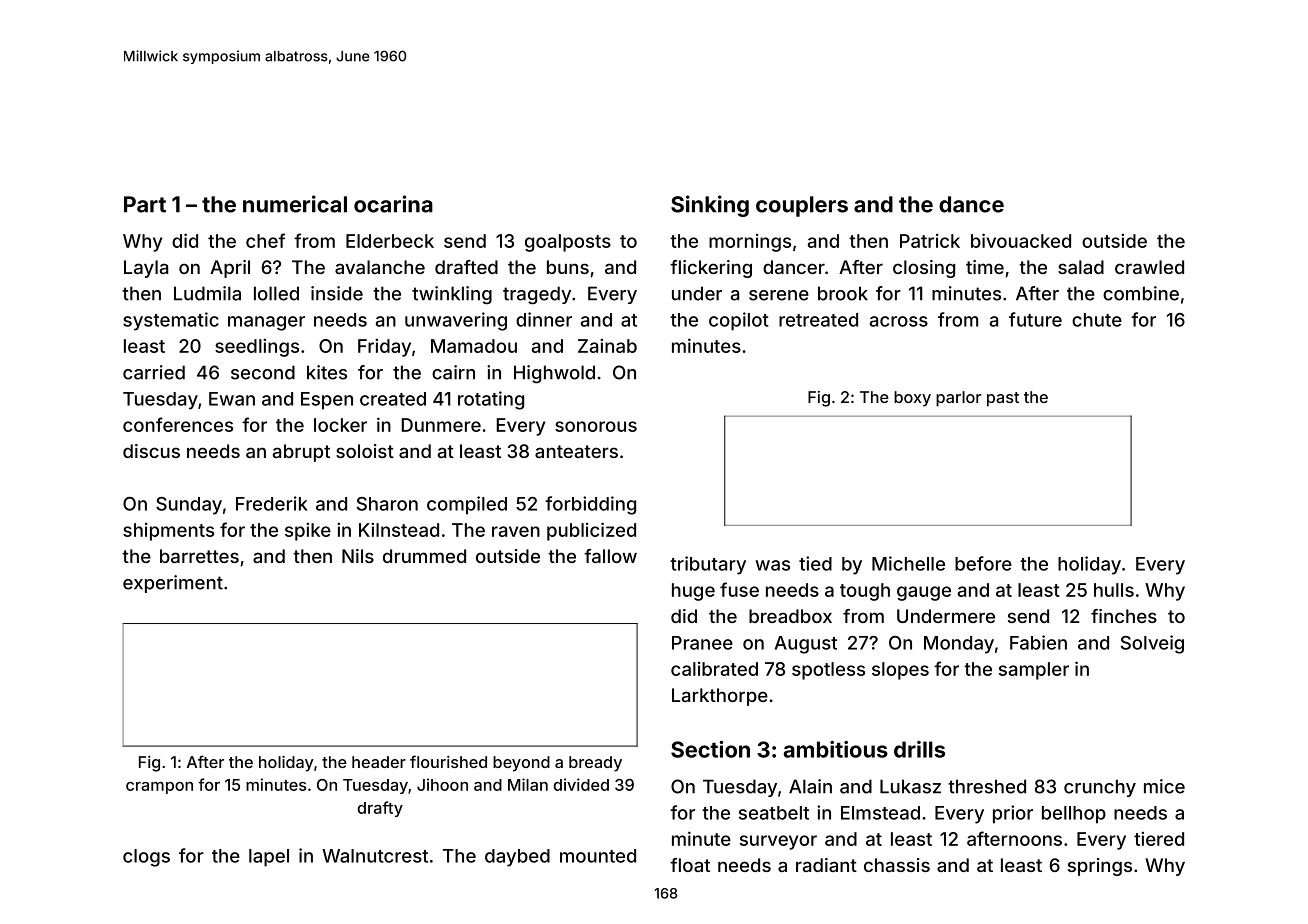 The image size is (1308, 924). I want to click on lapel, so click(269, 858).
